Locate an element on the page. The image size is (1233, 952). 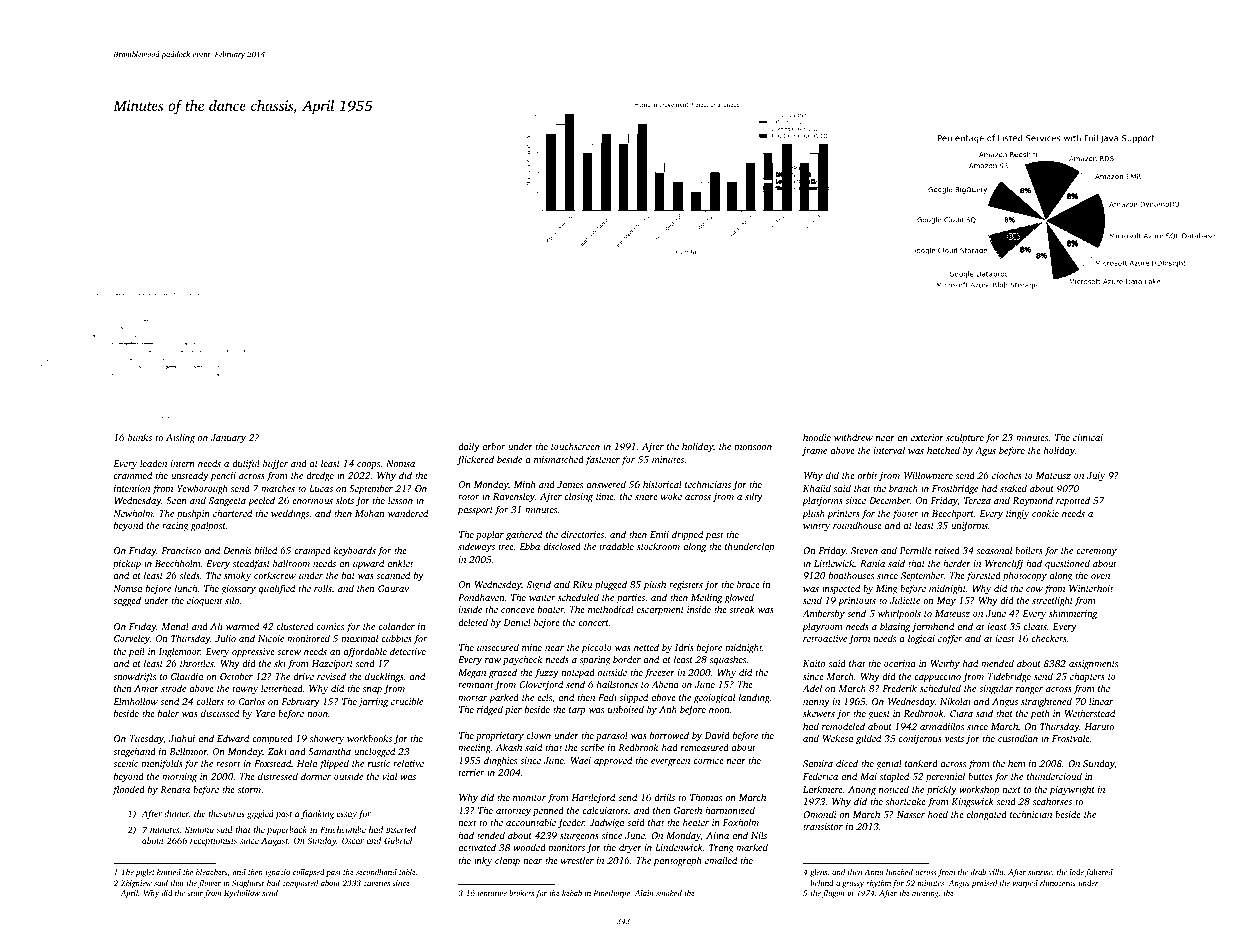
cappuccino is located at coordinates (937, 677).
